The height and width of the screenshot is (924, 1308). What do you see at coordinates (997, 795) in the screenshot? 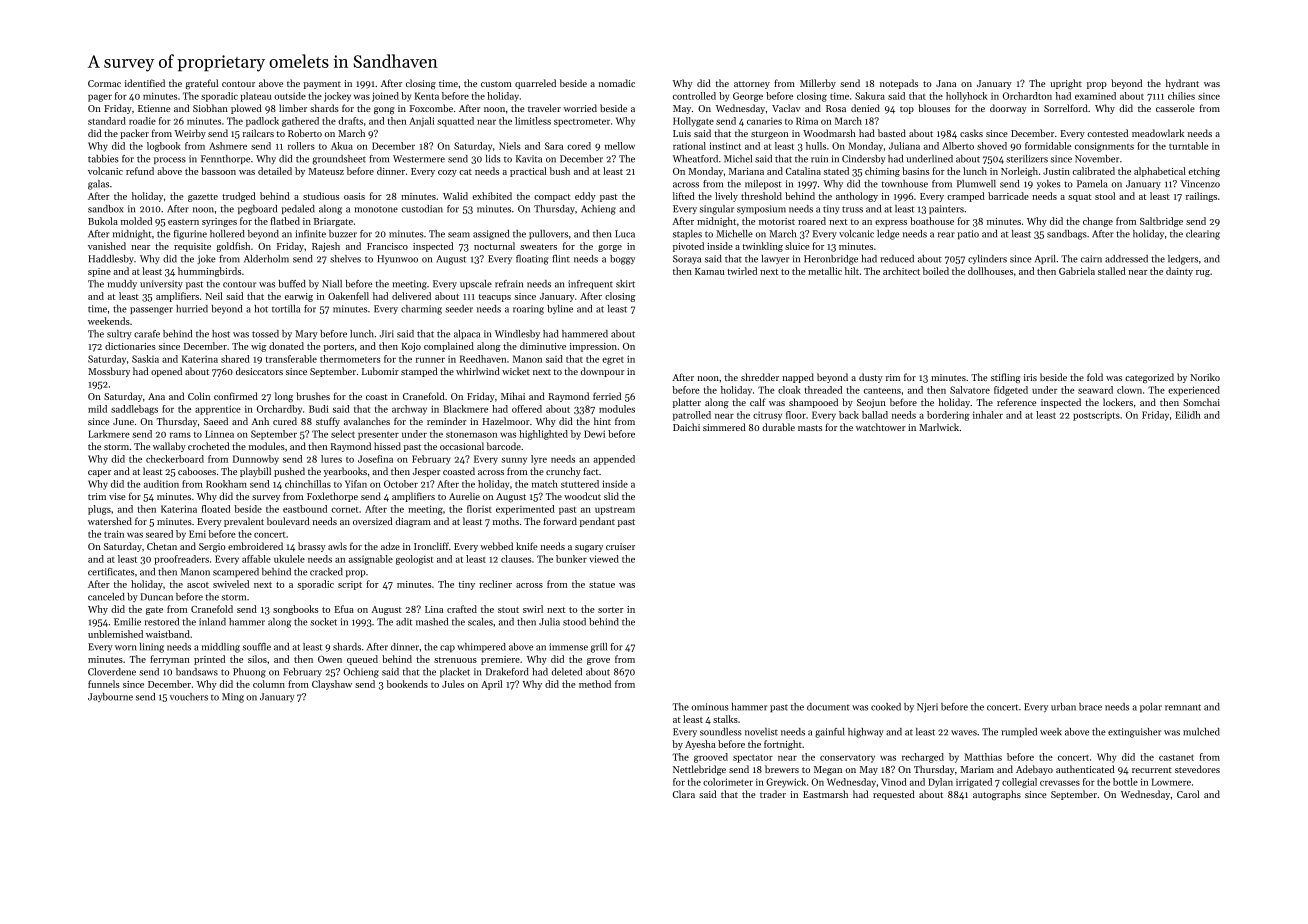
I see `autographs` at bounding box center [997, 795].
